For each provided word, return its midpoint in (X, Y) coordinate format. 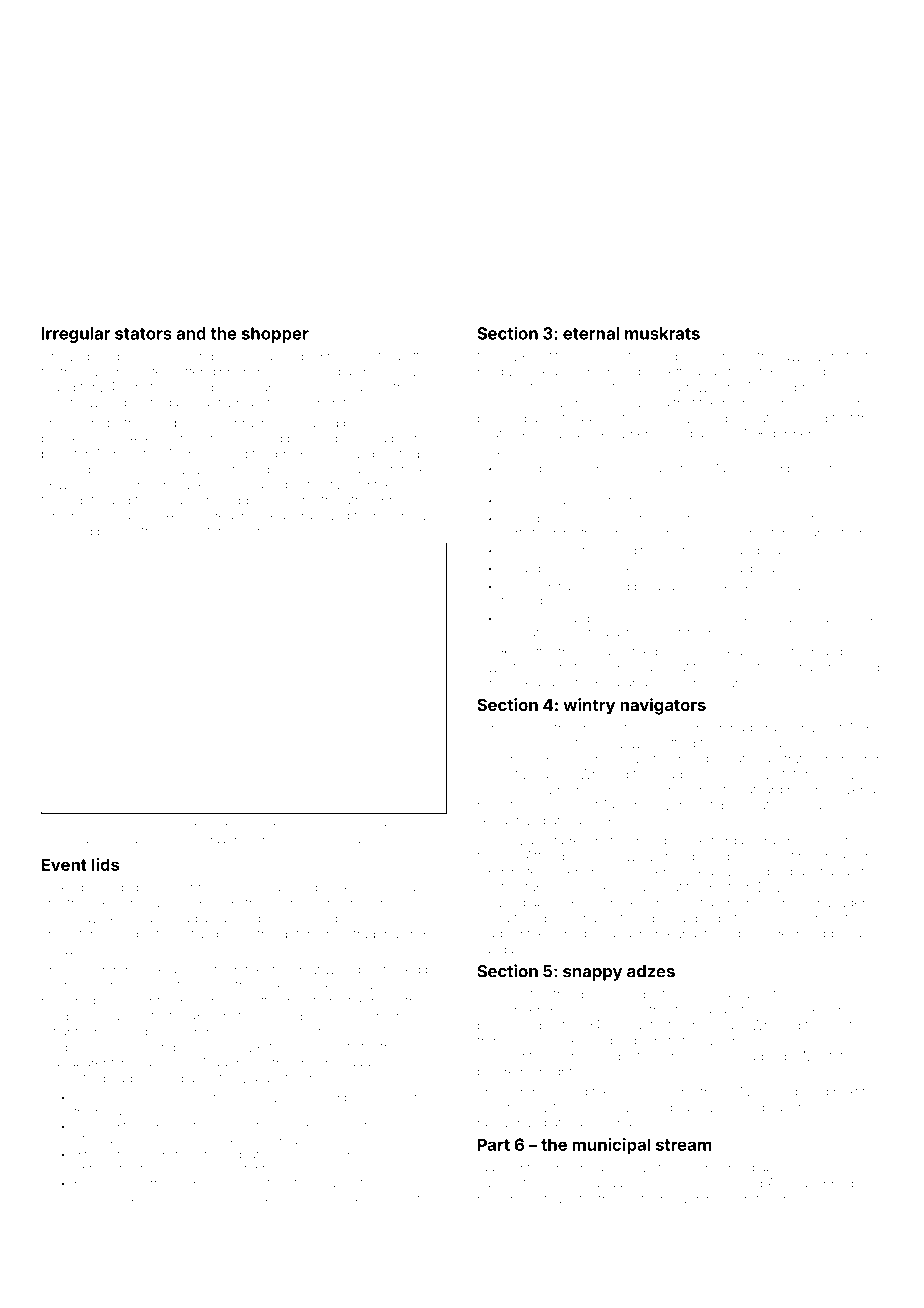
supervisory (156, 841)
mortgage (350, 1065)
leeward (713, 841)
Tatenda (776, 418)
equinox (167, 1128)
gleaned (501, 904)
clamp (361, 455)
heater (163, 1097)
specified (144, 403)
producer (91, 470)
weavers (640, 1093)
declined (66, 531)
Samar (735, 533)
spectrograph (697, 520)
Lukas (517, 568)
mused (320, 372)
